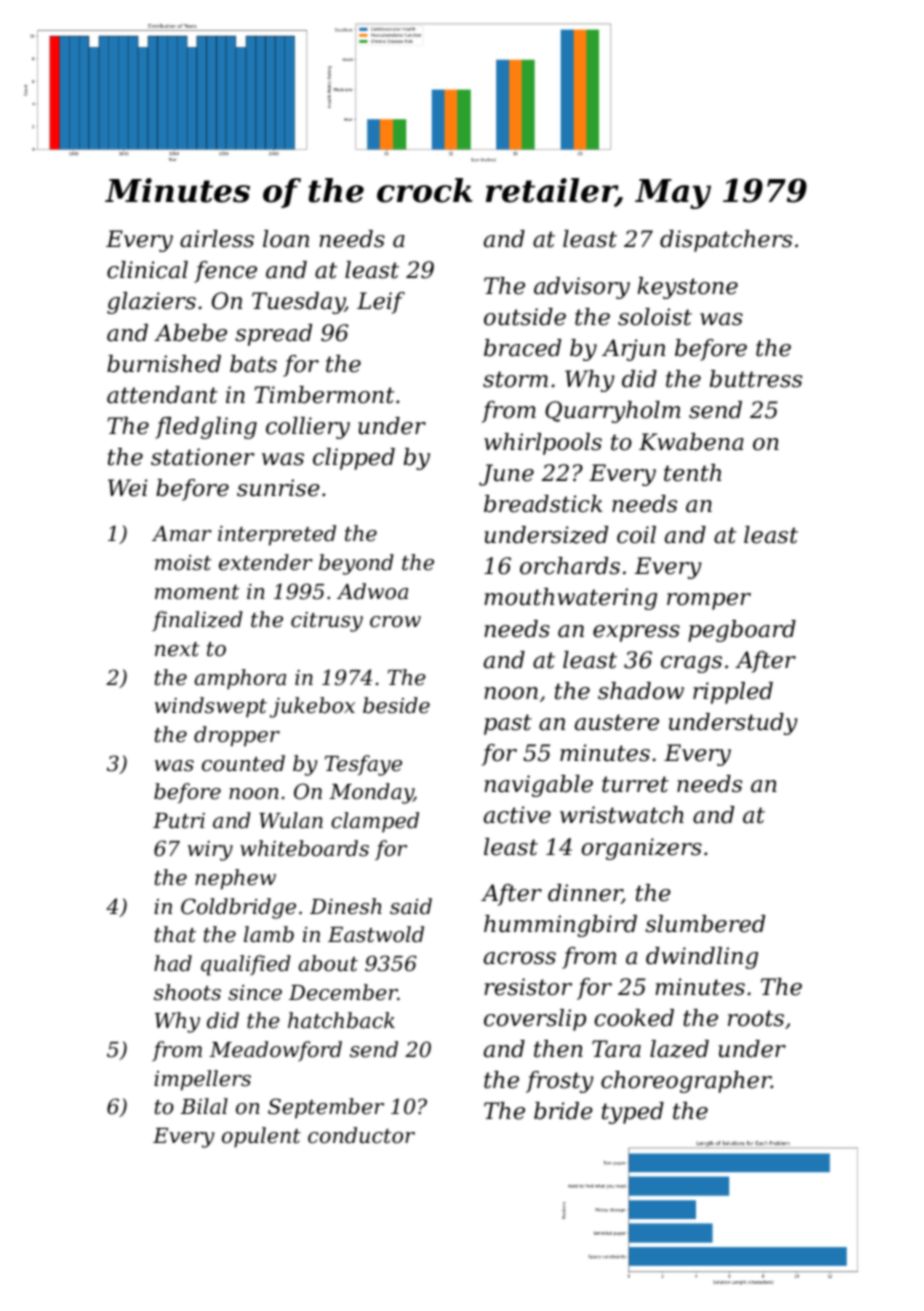  What do you see at coordinates (187, 992) in the document?
I see `shoots` at bounding box center [187, 992].
